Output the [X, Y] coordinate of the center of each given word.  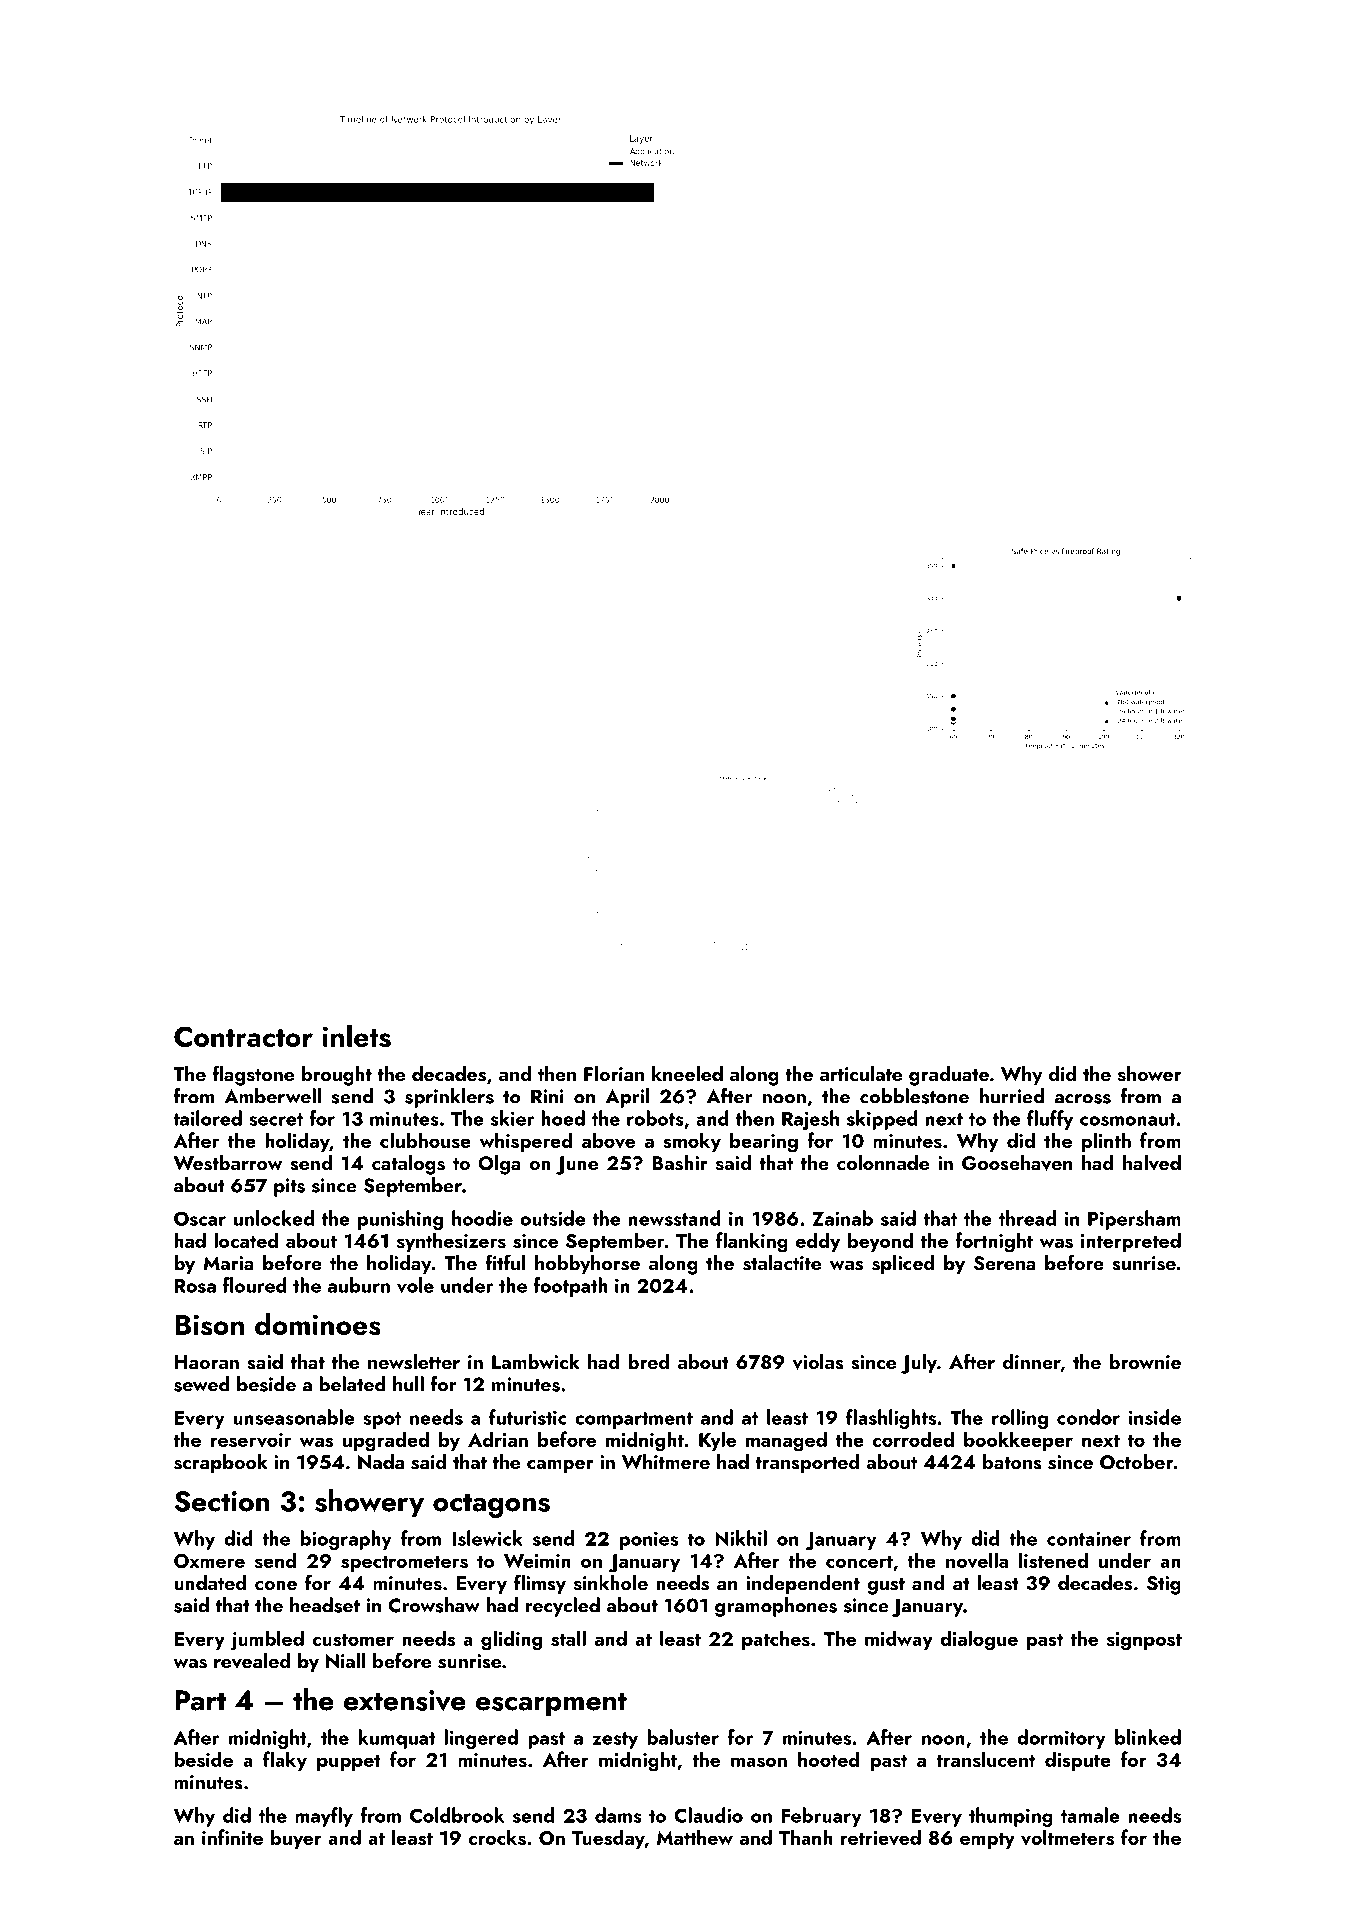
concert [859, 1562]
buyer [296, 1839]
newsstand [674, 1218]
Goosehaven [1017, 1163]
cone [276, 1585]
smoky [692, 1142]
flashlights [891, 1419]
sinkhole [611, 1583]
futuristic [528, 1417]
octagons [491, 1505]
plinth [1106, 1142]
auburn [359, 1285]
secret [276, 1119]
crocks [497, 1837]
